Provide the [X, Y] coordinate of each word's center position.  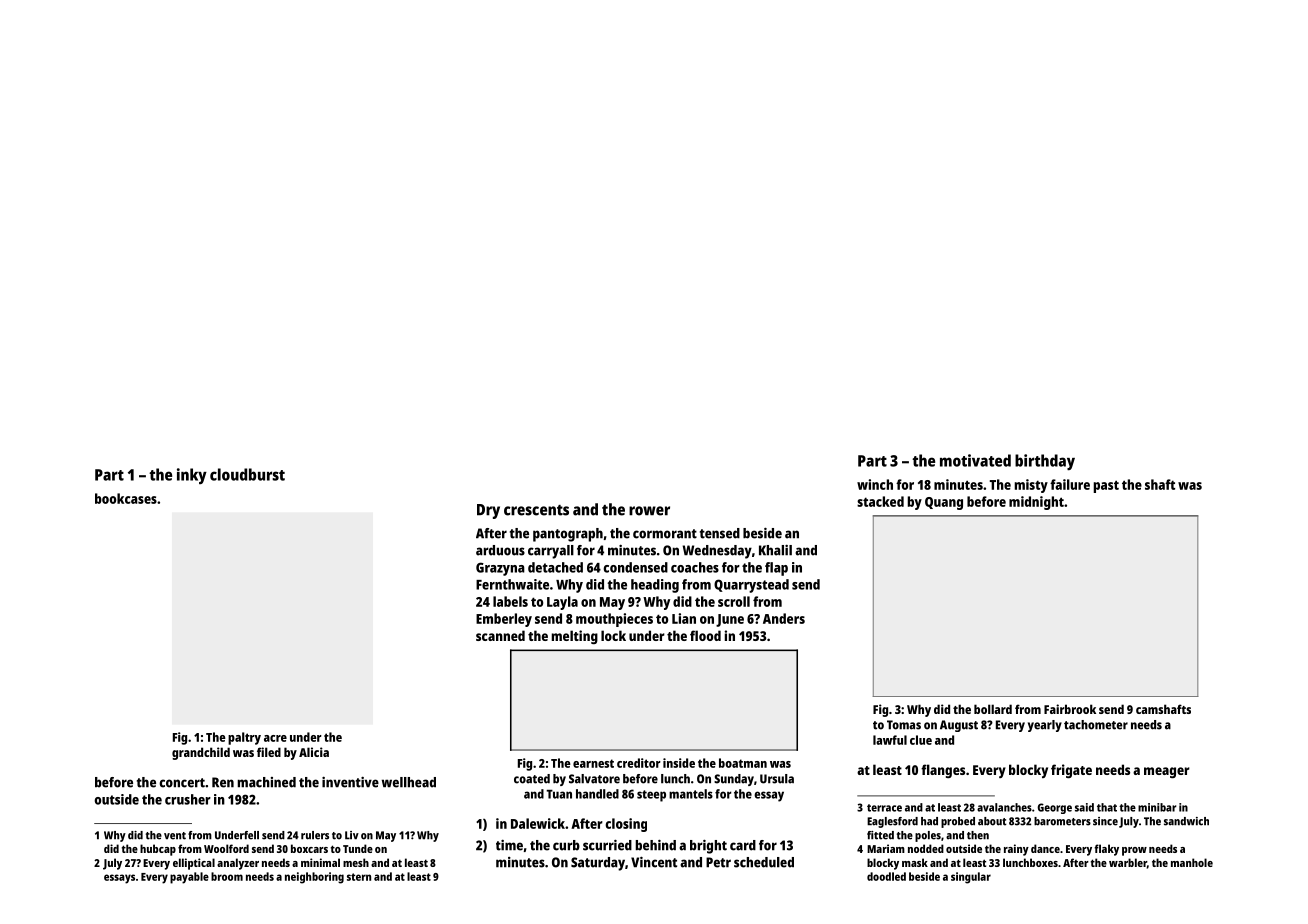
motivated [975, 460]
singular [971, 878]
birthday [1045, 462]
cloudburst [247, 474]
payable [189, 878]
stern [359, 877]
